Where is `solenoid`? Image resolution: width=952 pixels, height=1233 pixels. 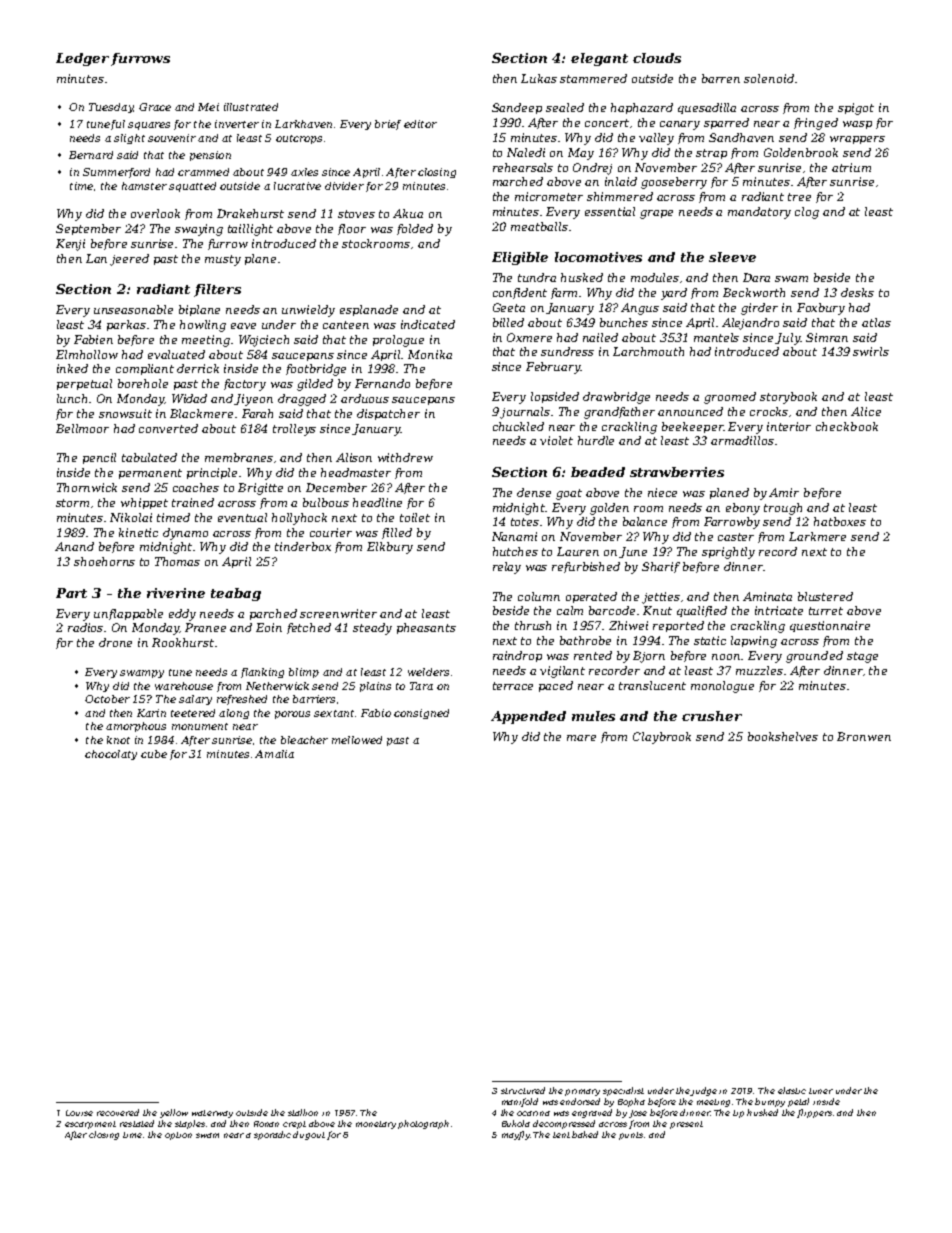
solenoid is located at coordinates (769, 78).
